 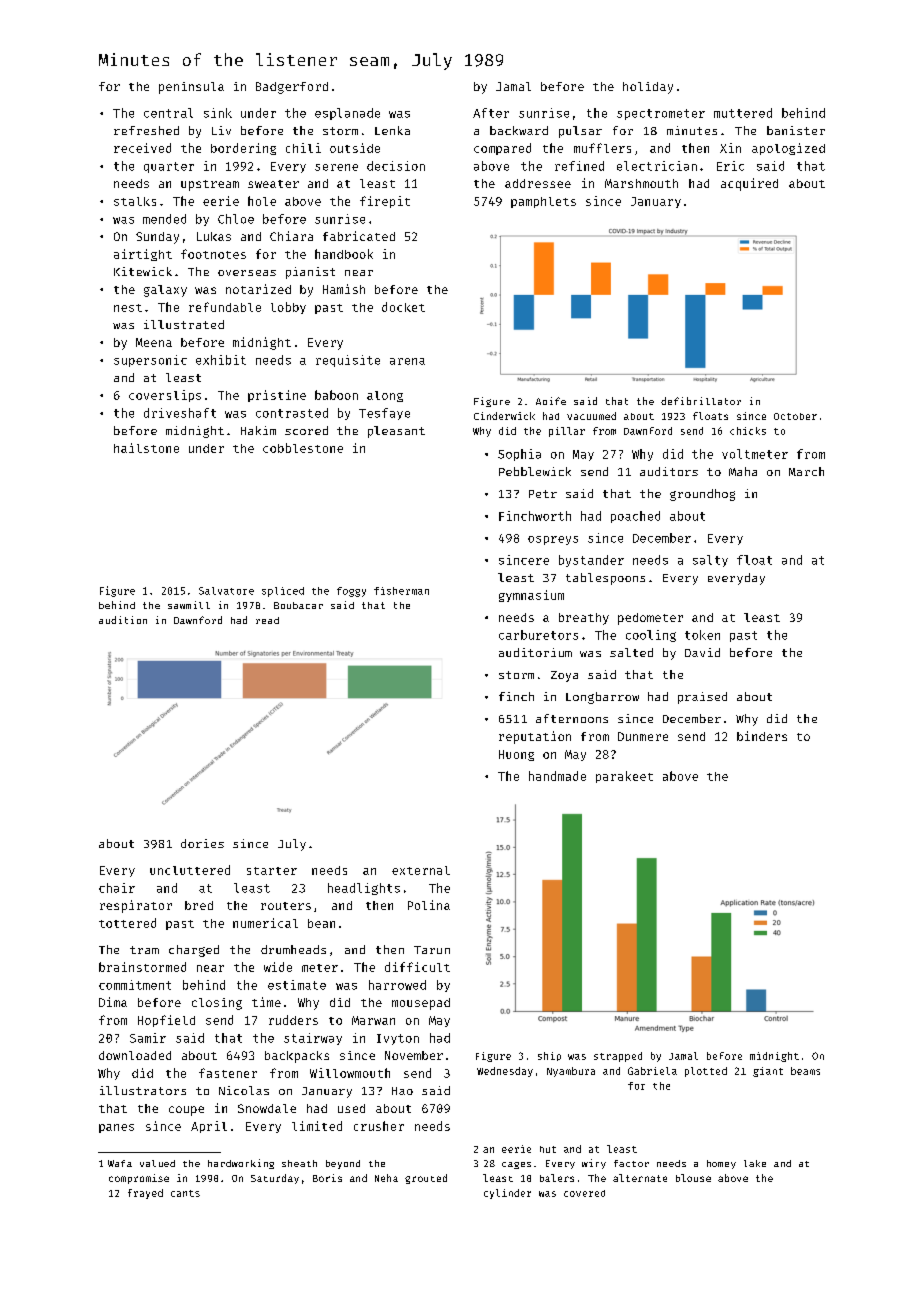 I want to click on peninsula, so click(x=191, y=88).
